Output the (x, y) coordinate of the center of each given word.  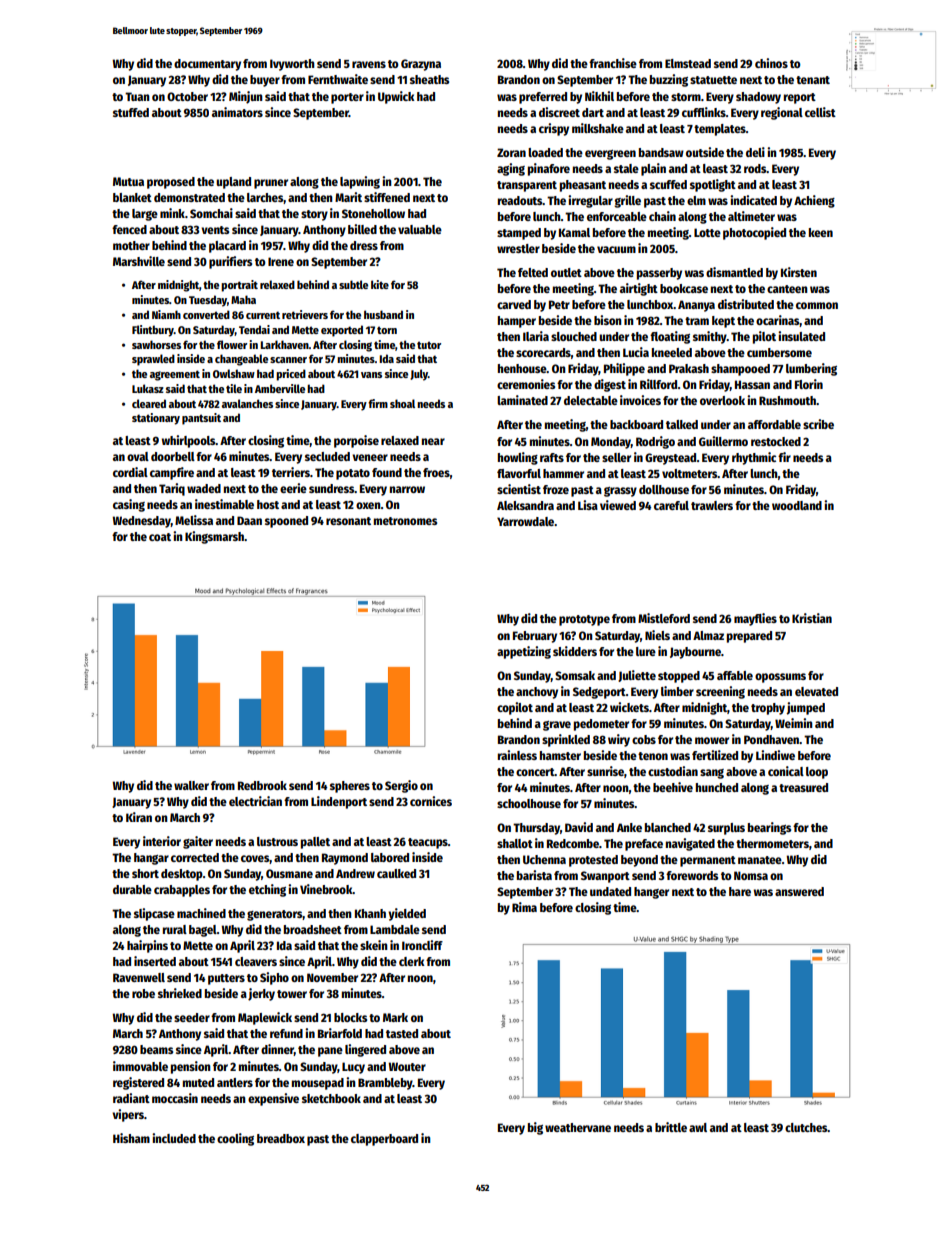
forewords (692, 875)
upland (233, 183)
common (817, 305)
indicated (753, 200)
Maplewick (265, 1018)
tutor (429, 345)
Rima (524, 907)
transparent (527, 186)
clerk (412, 961)
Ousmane (289, 873)
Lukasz (148, 388)
